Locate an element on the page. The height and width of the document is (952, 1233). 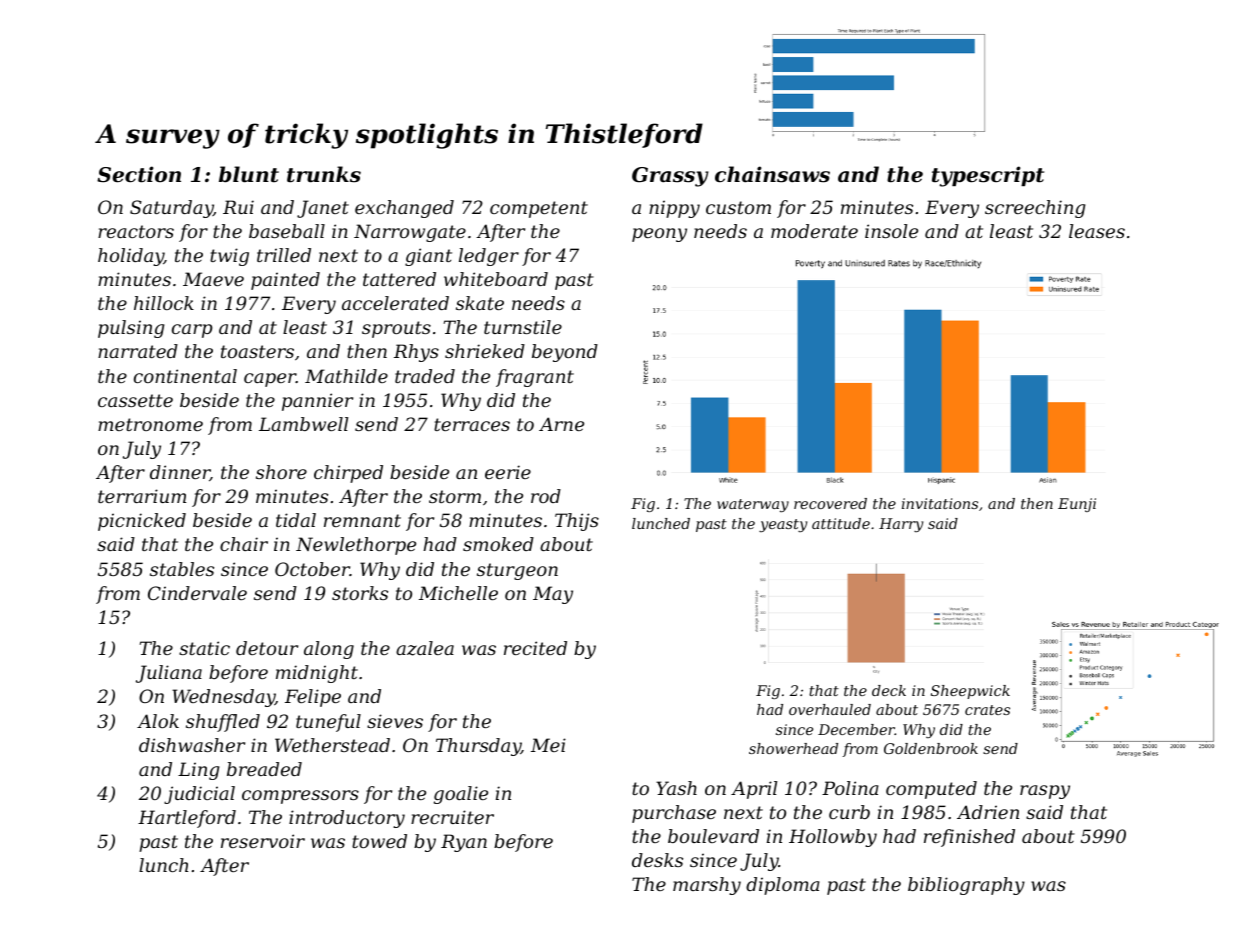
Hartleford is located at coordinates (187, 819).
